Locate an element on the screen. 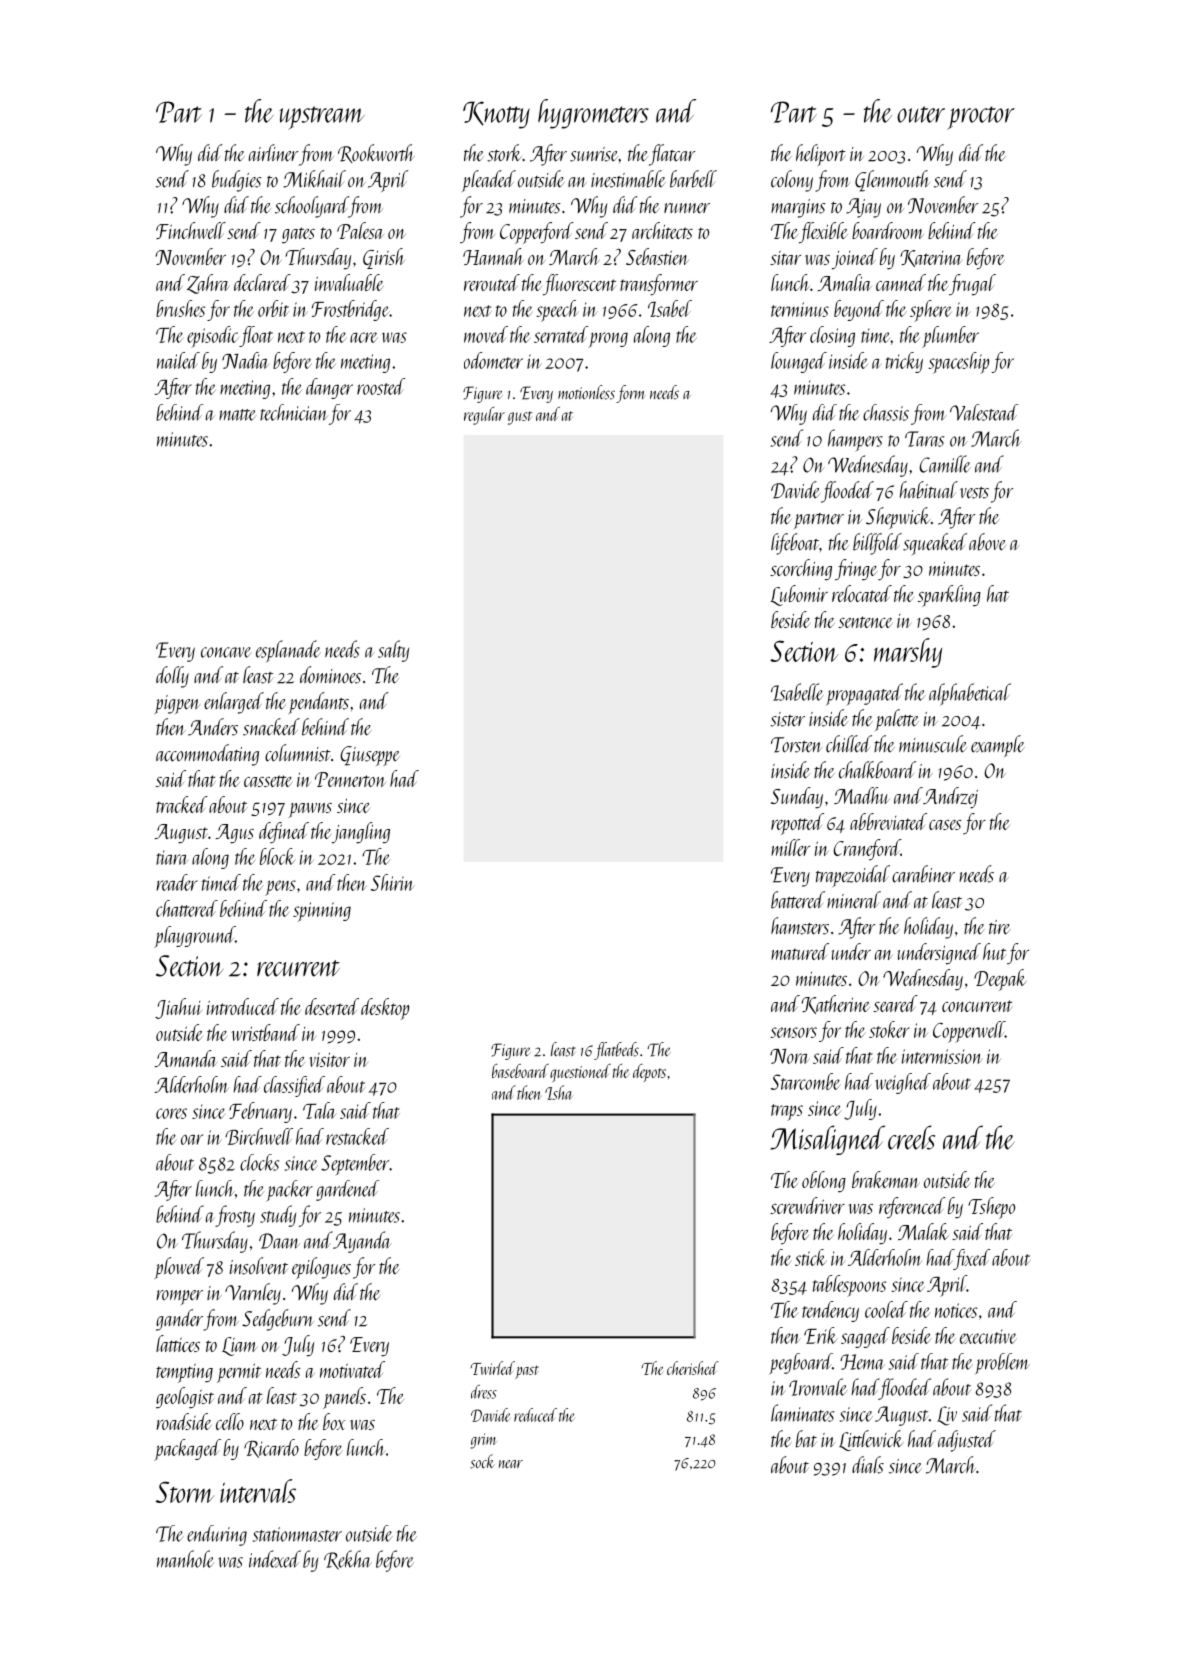 This screenshot has height=1679, width=1187. Katherine is located at coordinates (835, 1004).
